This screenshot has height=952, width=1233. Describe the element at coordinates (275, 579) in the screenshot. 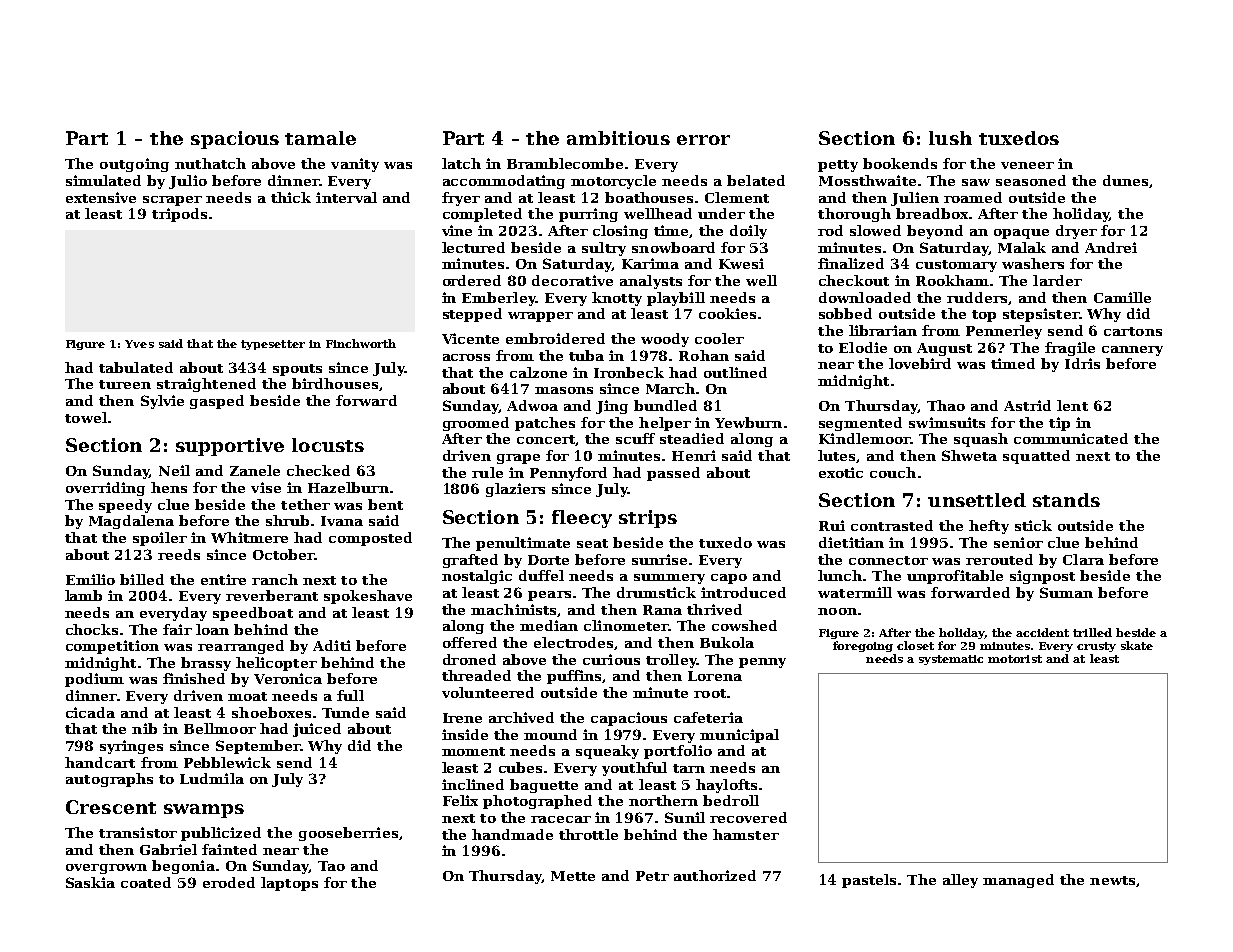

I see `ranch` at that location.
